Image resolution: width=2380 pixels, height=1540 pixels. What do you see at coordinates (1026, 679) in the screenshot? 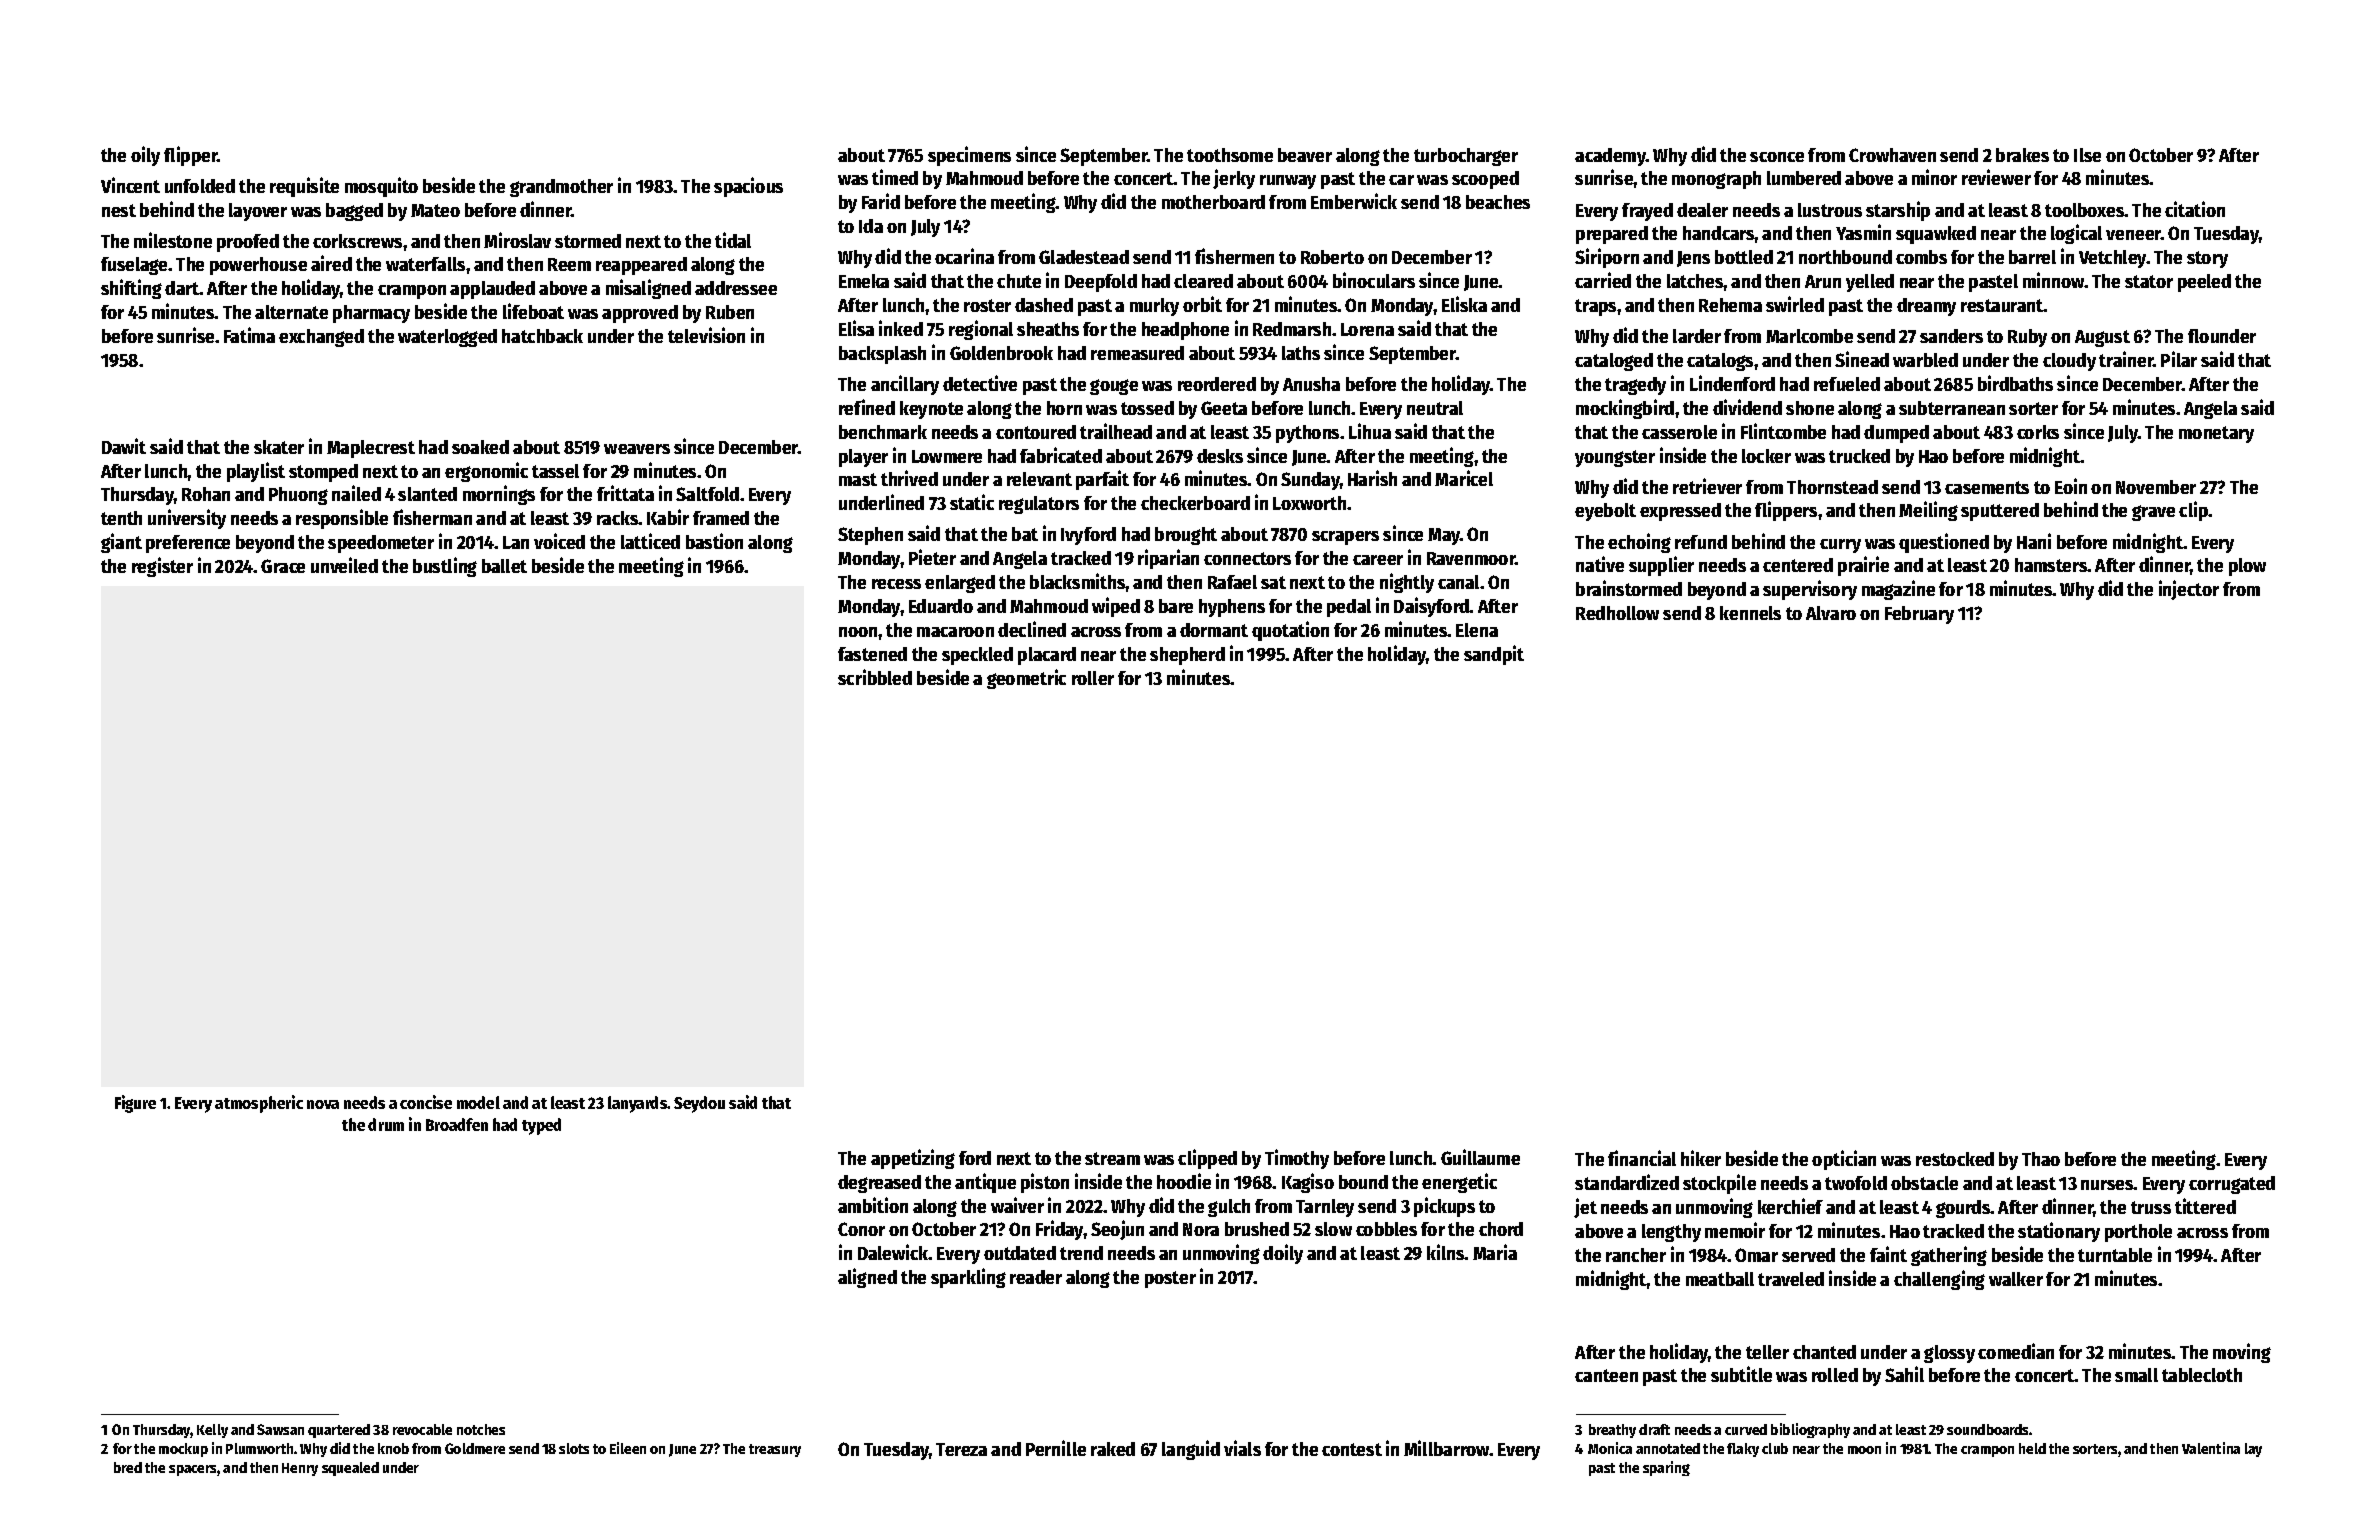
I see `geometric` at bounding box center [1026, 679].
